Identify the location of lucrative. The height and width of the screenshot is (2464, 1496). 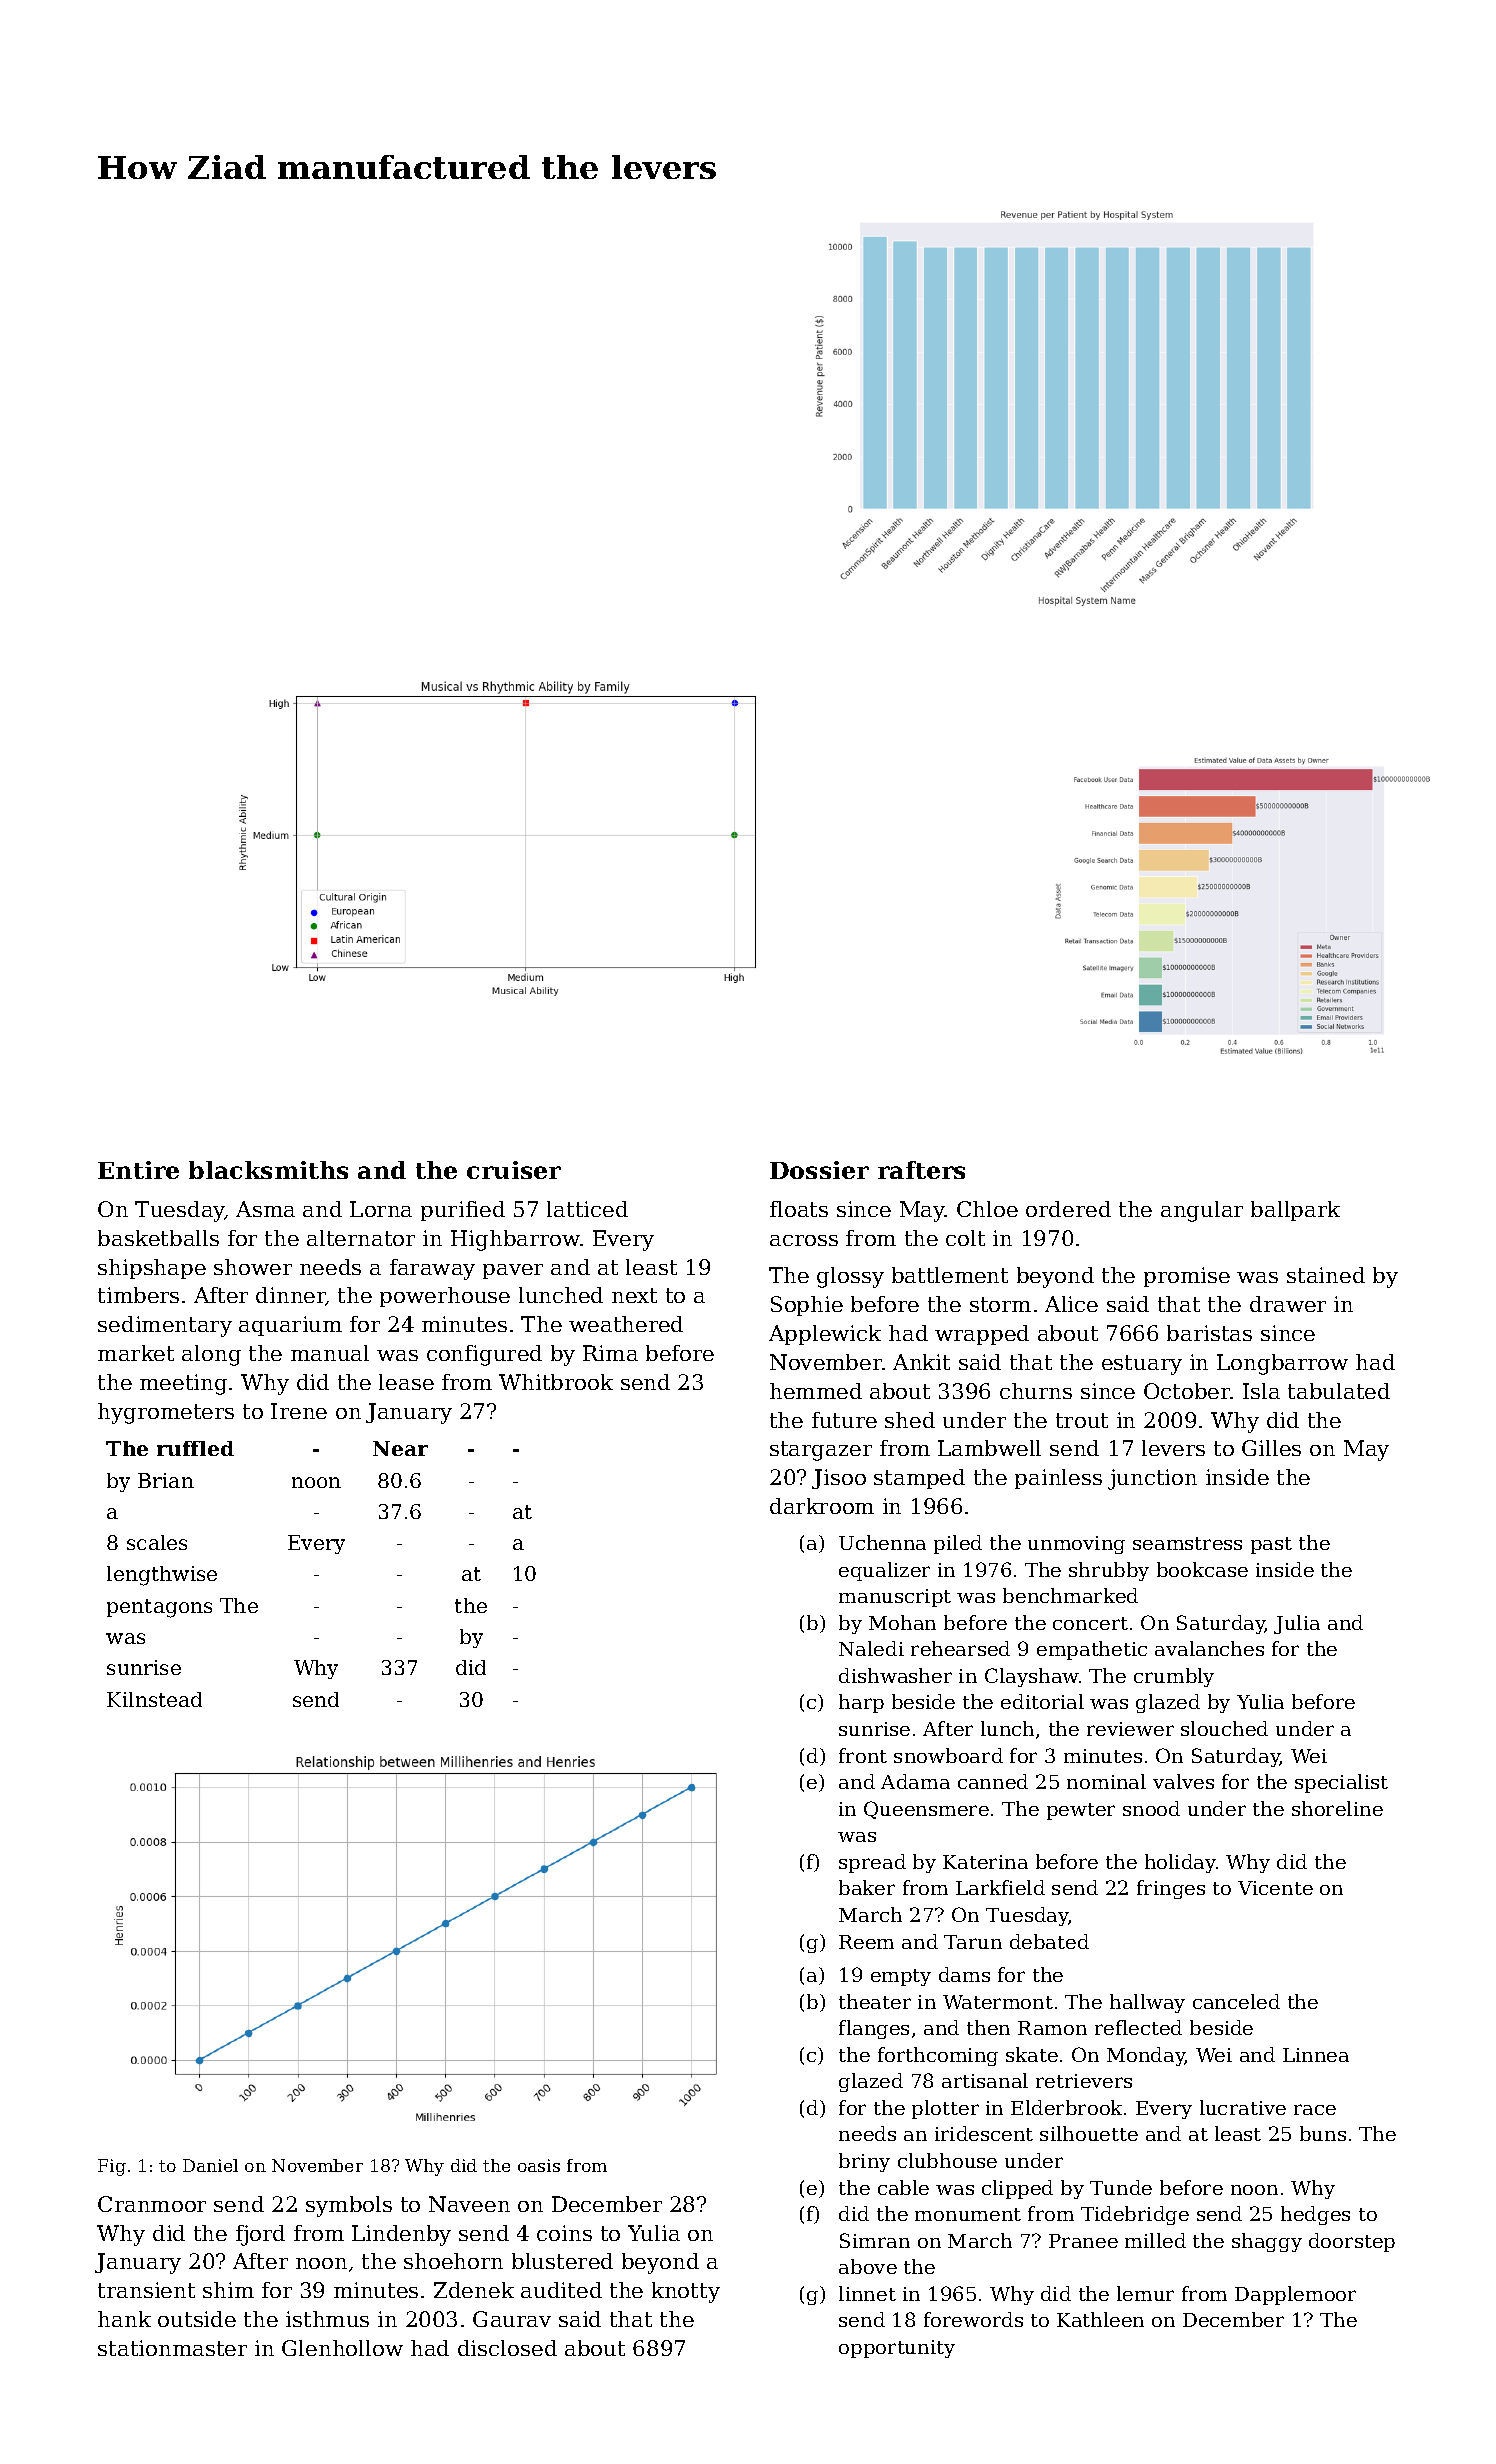
(1243, 2107).
